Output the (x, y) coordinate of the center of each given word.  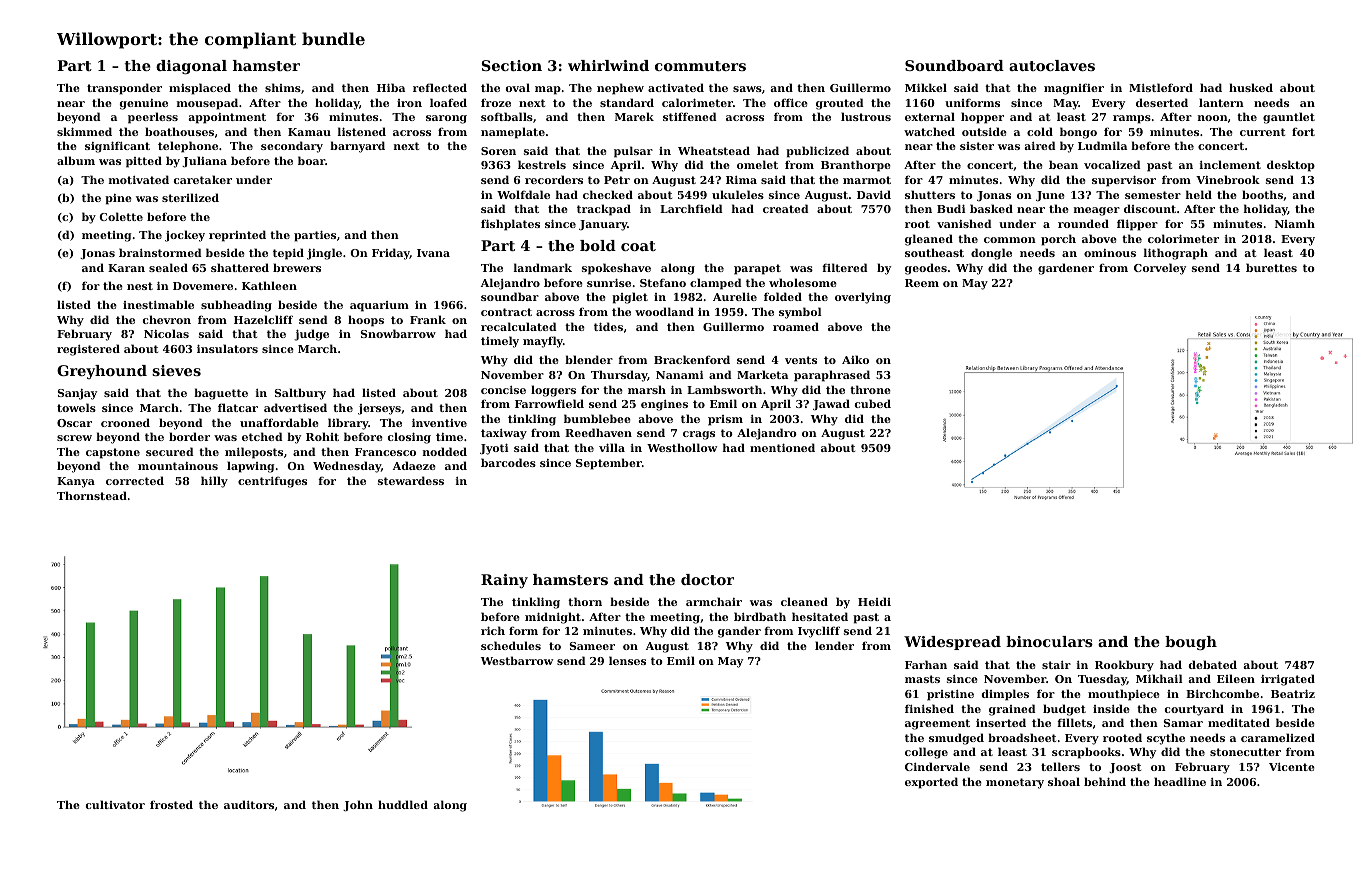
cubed (873, 403)
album (76, 160)
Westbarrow (517, 660)
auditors (249, 804)
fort (1303, 131)
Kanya (76, 482)
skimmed (84, 131)
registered (88, 350)
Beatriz (1293, 694)
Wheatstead (714, 150)
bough (1191, 643)
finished (929, 708)
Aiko (855, 359)
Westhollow (682, 447)
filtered (845, 267)
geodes (926, 269)
